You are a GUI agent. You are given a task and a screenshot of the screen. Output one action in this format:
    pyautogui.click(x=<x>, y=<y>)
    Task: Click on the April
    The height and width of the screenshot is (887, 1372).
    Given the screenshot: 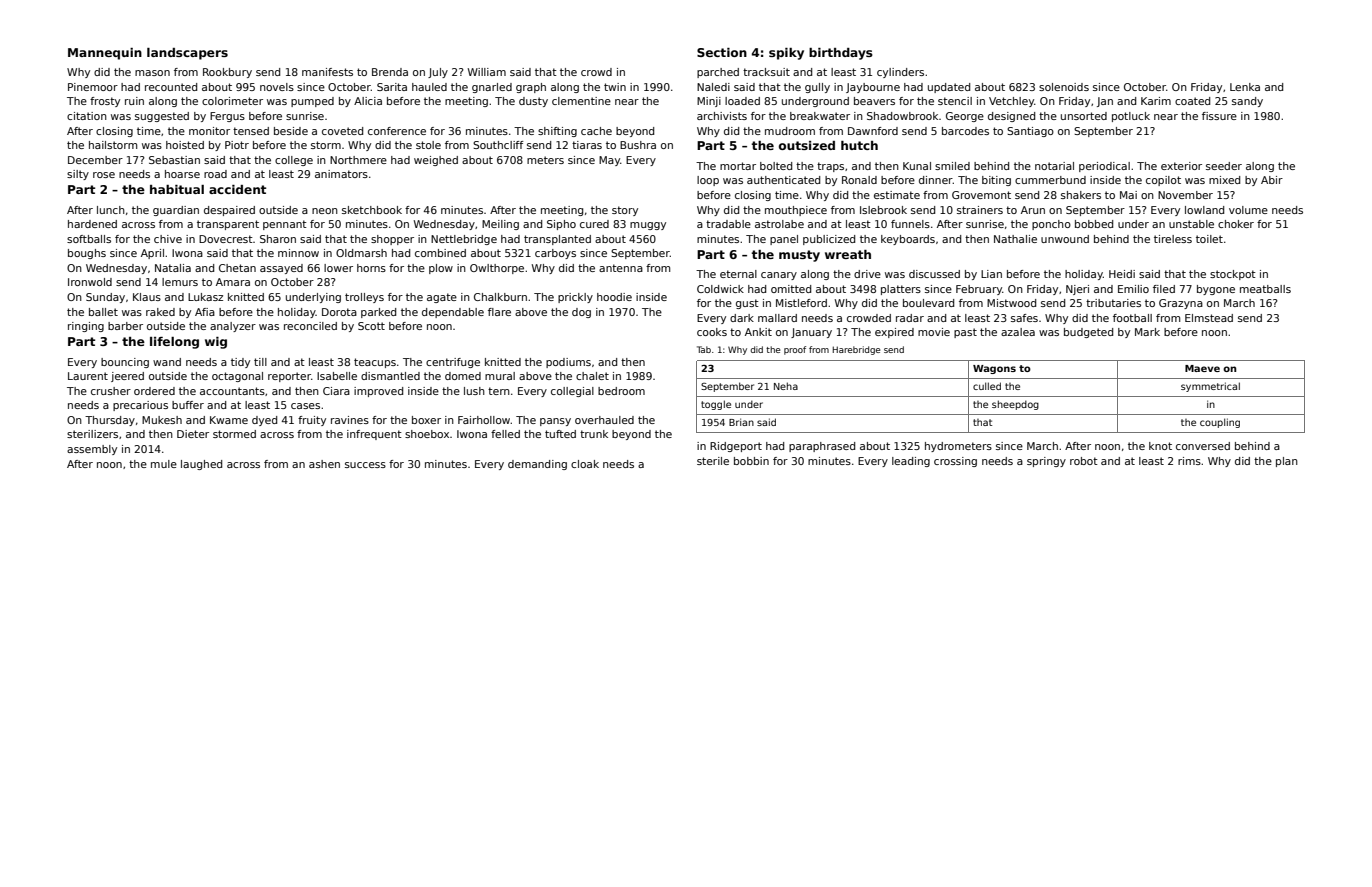 What is the action you would take?
    pyautogui.click(x=152, y=254)
